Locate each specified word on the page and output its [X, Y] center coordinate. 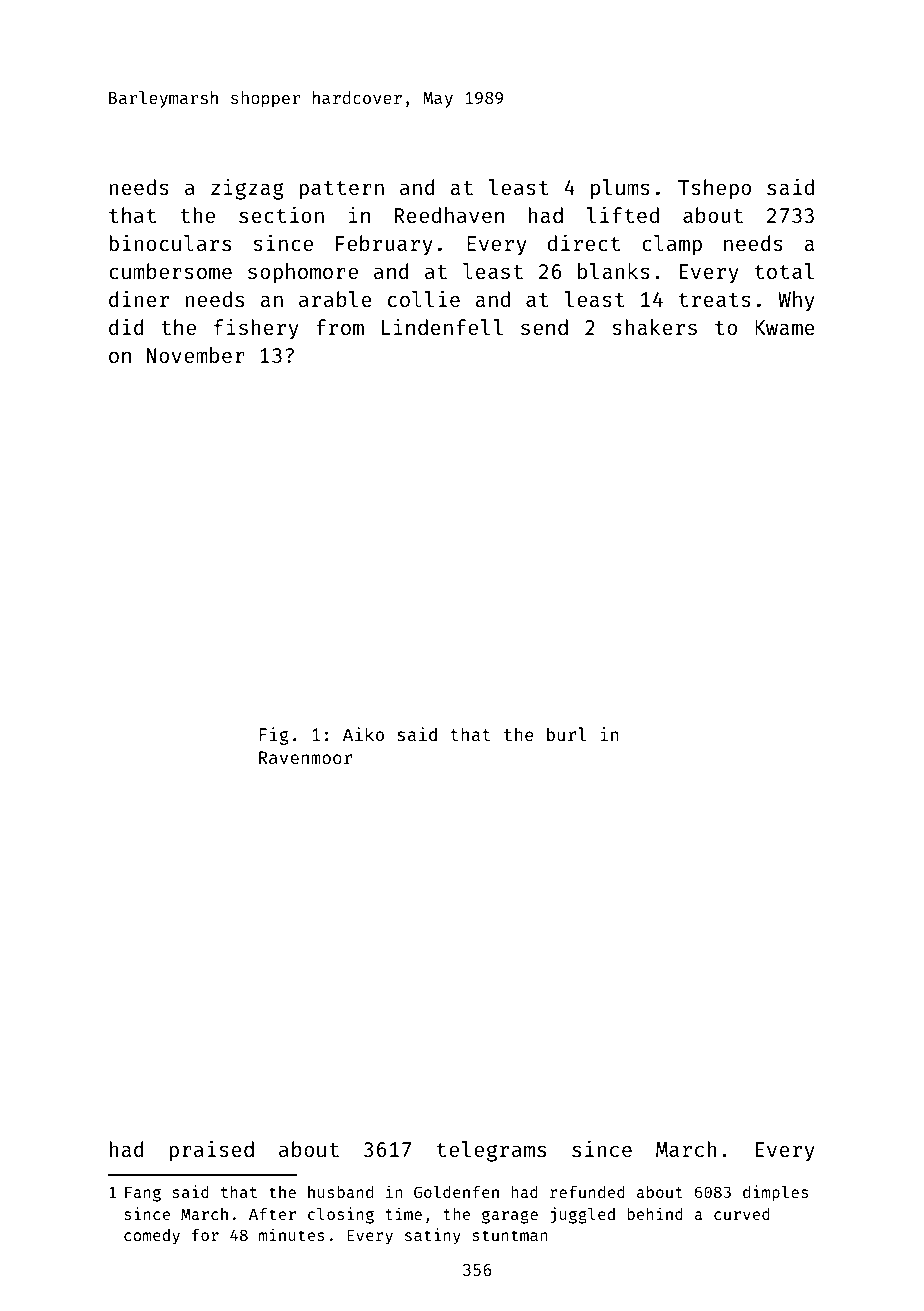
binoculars [170, 242]
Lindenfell [442, 327]
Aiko [363, 734]
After [272, 1214]
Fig [274, 736]
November [196, 355]
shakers [654, 327]
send [544, 327]
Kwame [785, 327]
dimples [775, 1193]
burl [566, 734]
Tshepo [714, 189]
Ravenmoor [305, 757]
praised [211, 1151]
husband [340, 1192]
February [384, 245]
